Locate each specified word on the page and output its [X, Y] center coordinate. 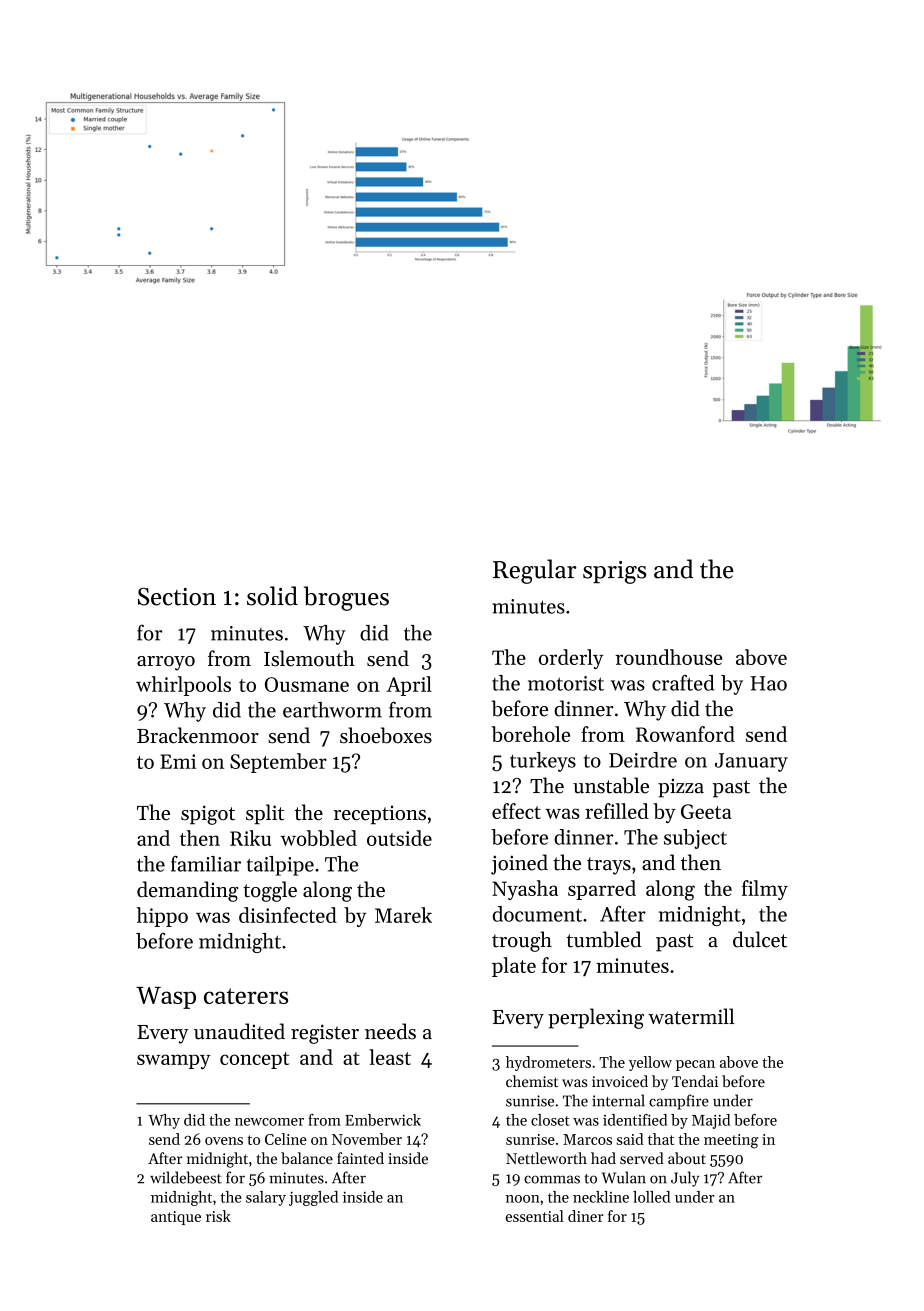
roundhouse [668, 657]
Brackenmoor [198, 735]
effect [516, 811]
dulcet [760, 939]
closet [550, 1120]
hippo [162, 917]
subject [695, 839]
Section [177, 597]
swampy [174, 1061]
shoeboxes [386, 735]
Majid [711, 1121]
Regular [535, 571]
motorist [566, 683]
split [265, 814]
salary [266, 1198]
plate [514, 967]
